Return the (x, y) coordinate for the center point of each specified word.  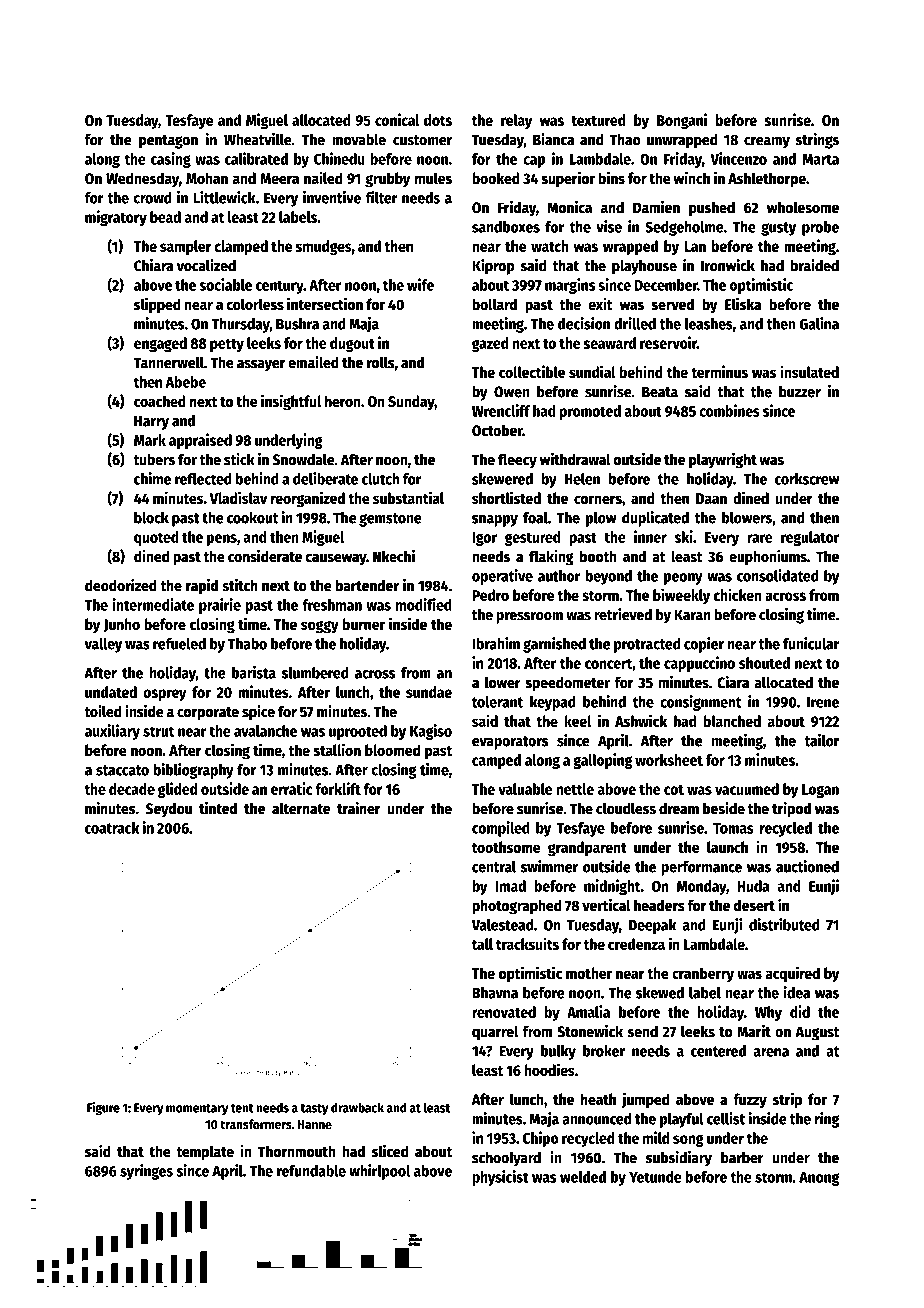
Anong (819, 1179)
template (205, 1153)
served (673, 304)
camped (496, 761)
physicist (500, 1178)
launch (727, 847)
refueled (179, 644)
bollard (494, 304)
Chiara (154, 265)
